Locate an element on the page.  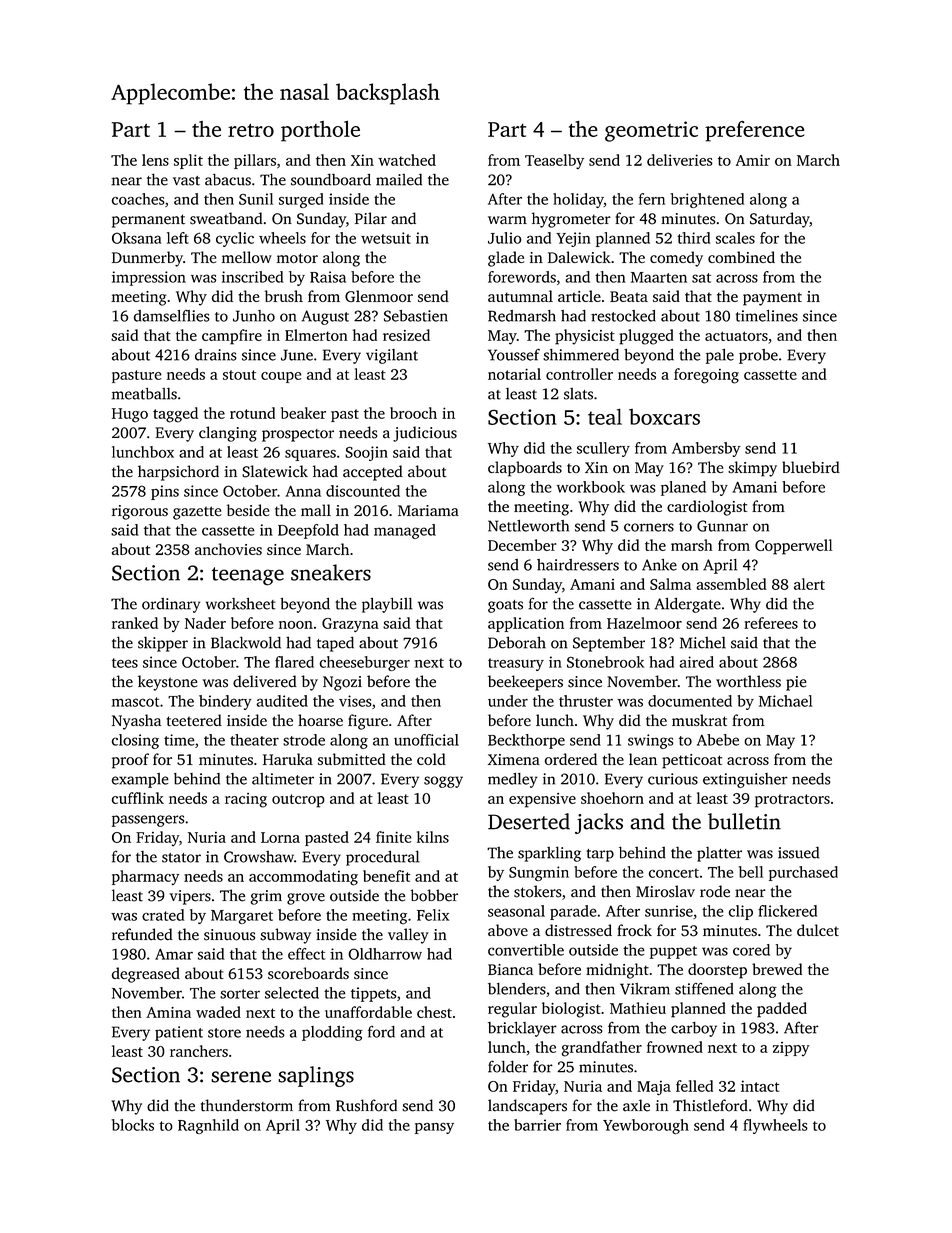
vast is located at coordinates (186, 181).
